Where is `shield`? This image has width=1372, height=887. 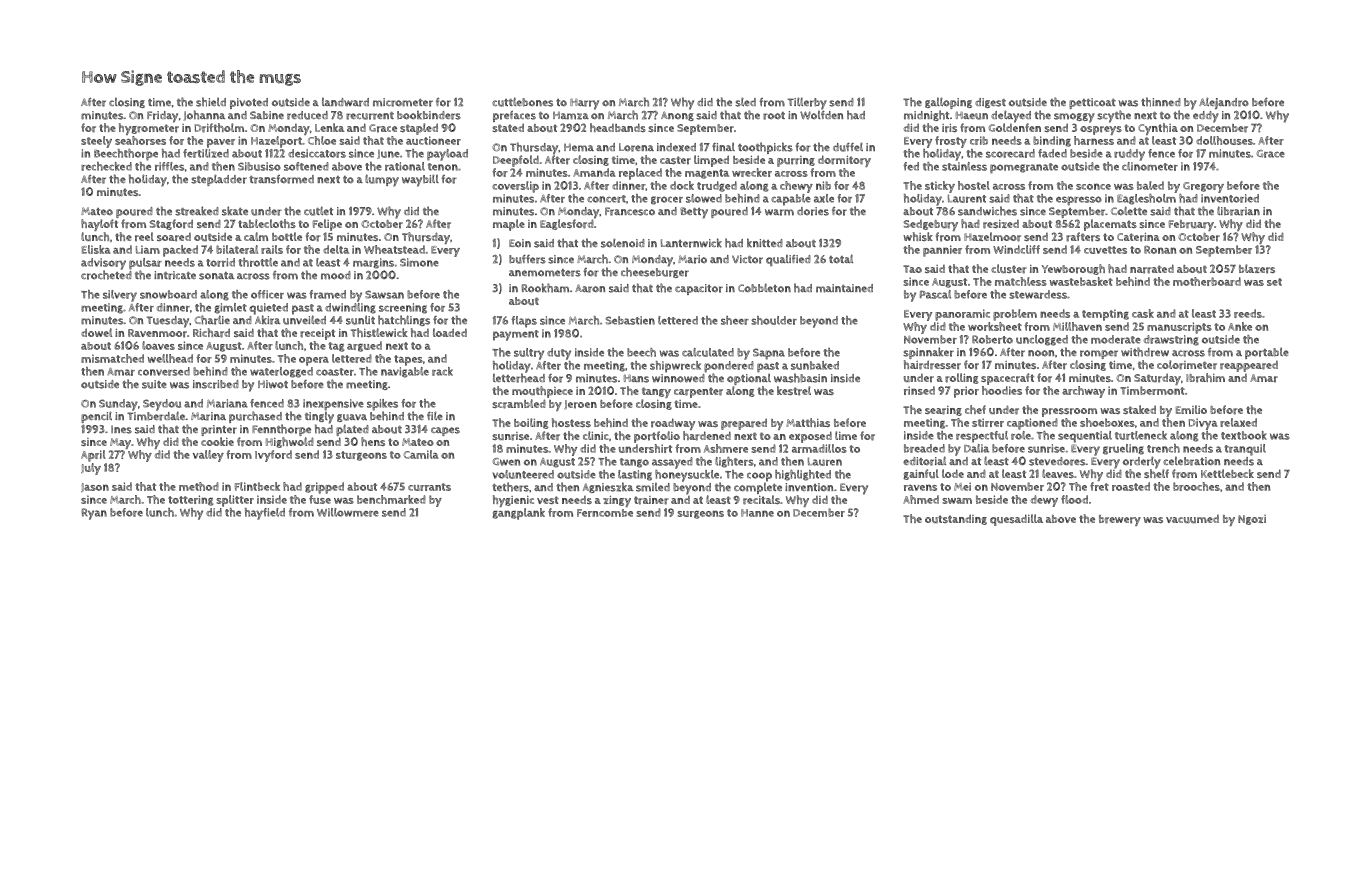 shield is located at coordinates (211, 102).
